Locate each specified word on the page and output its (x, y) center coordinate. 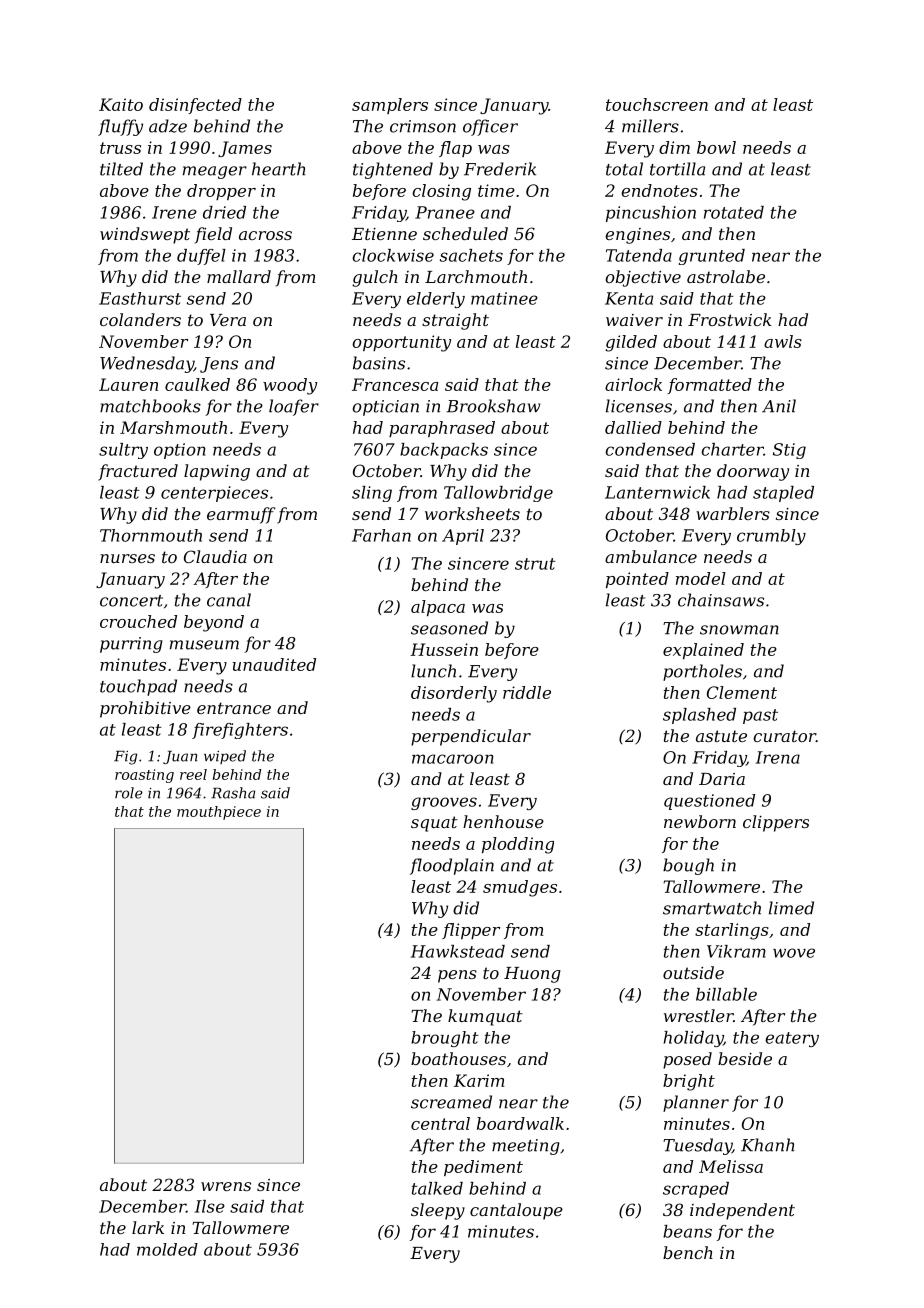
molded (167, 1249)
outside (693, 972)
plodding (518, 845)
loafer (294, 407)
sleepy (438, 1211)
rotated (734, 212)
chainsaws (721, 600)
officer (490, 127)
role (129, 793)
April (463, 537)
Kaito (121, 104)
